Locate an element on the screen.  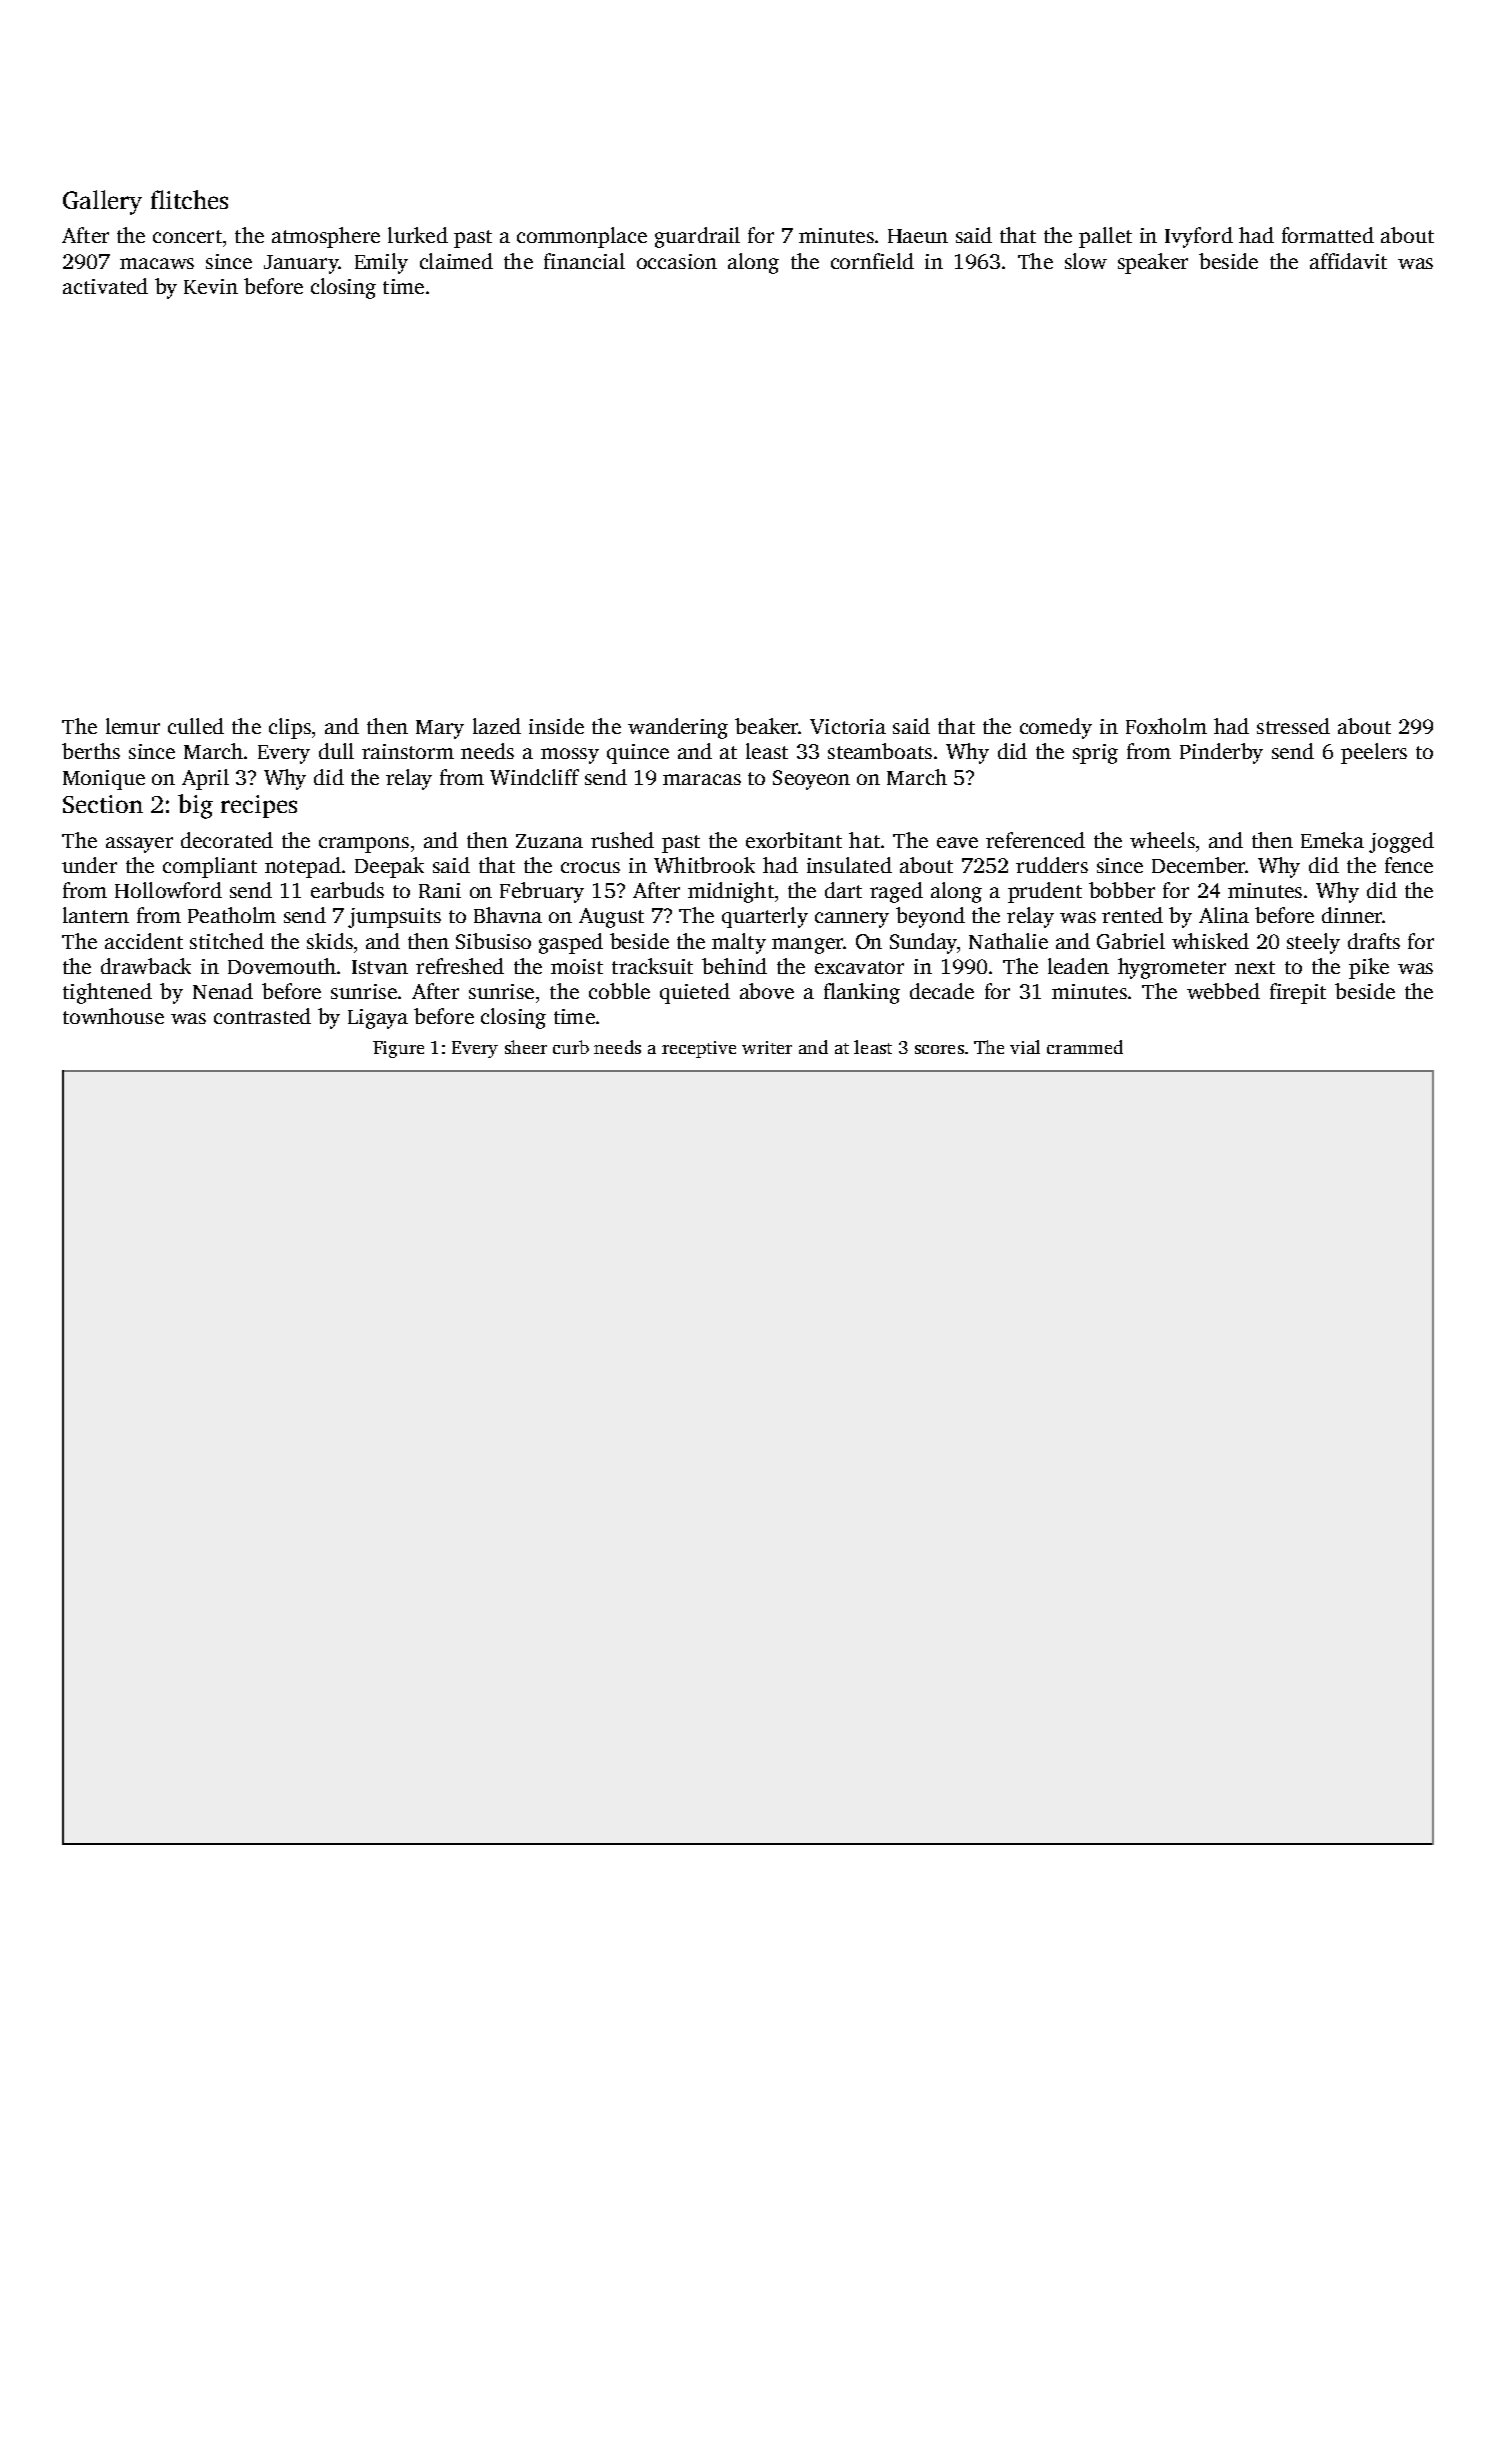
commonplace is located at coordinates (582, 237).
